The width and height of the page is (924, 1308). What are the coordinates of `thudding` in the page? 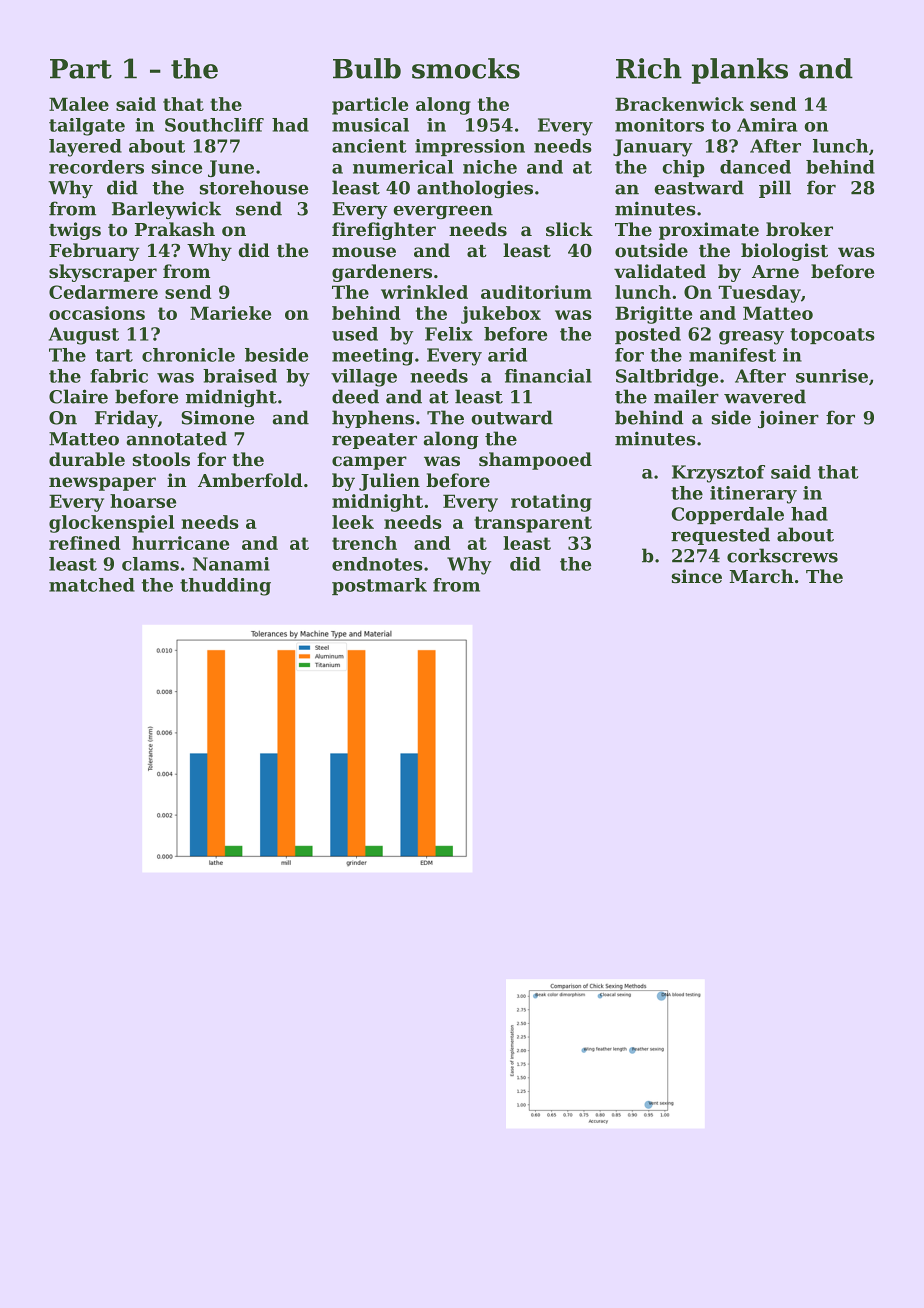 It's located at (225, 587).
